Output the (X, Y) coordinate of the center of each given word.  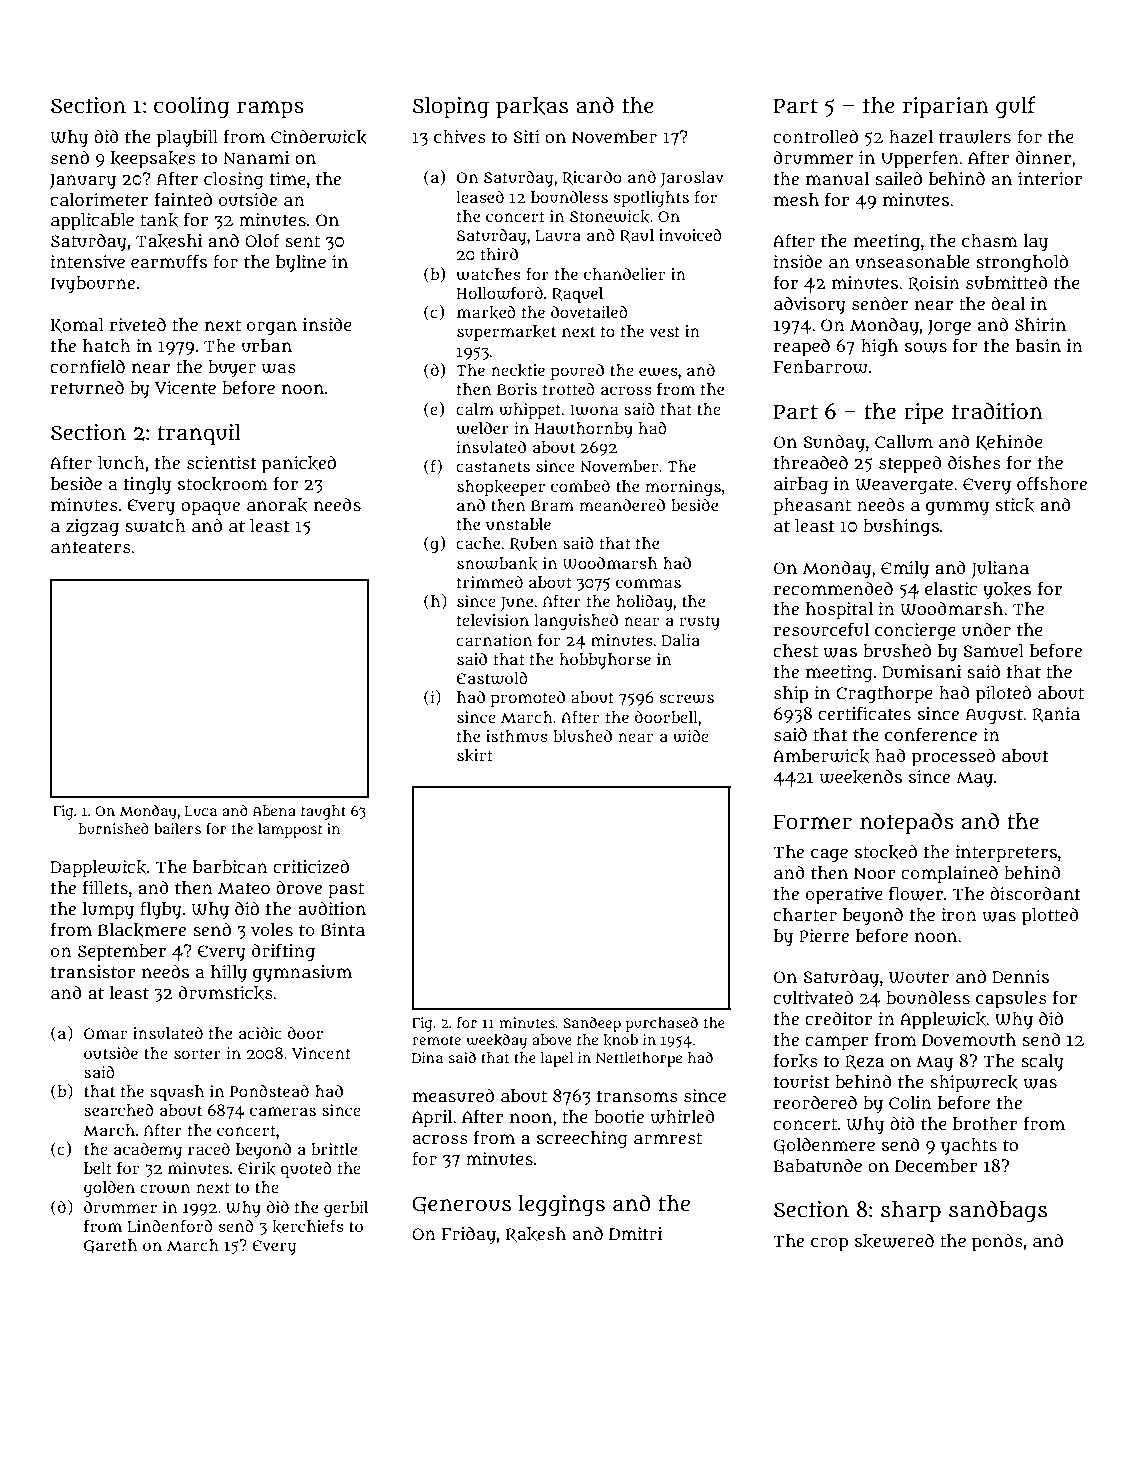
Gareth (110, 1246)
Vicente (185, 387)
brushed (897, 650)
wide (691, 736)
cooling (191, 108)
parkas (532, 108)
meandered (622, 505)
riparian (946, 108)
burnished (114, 828)
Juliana (1000, 569)
